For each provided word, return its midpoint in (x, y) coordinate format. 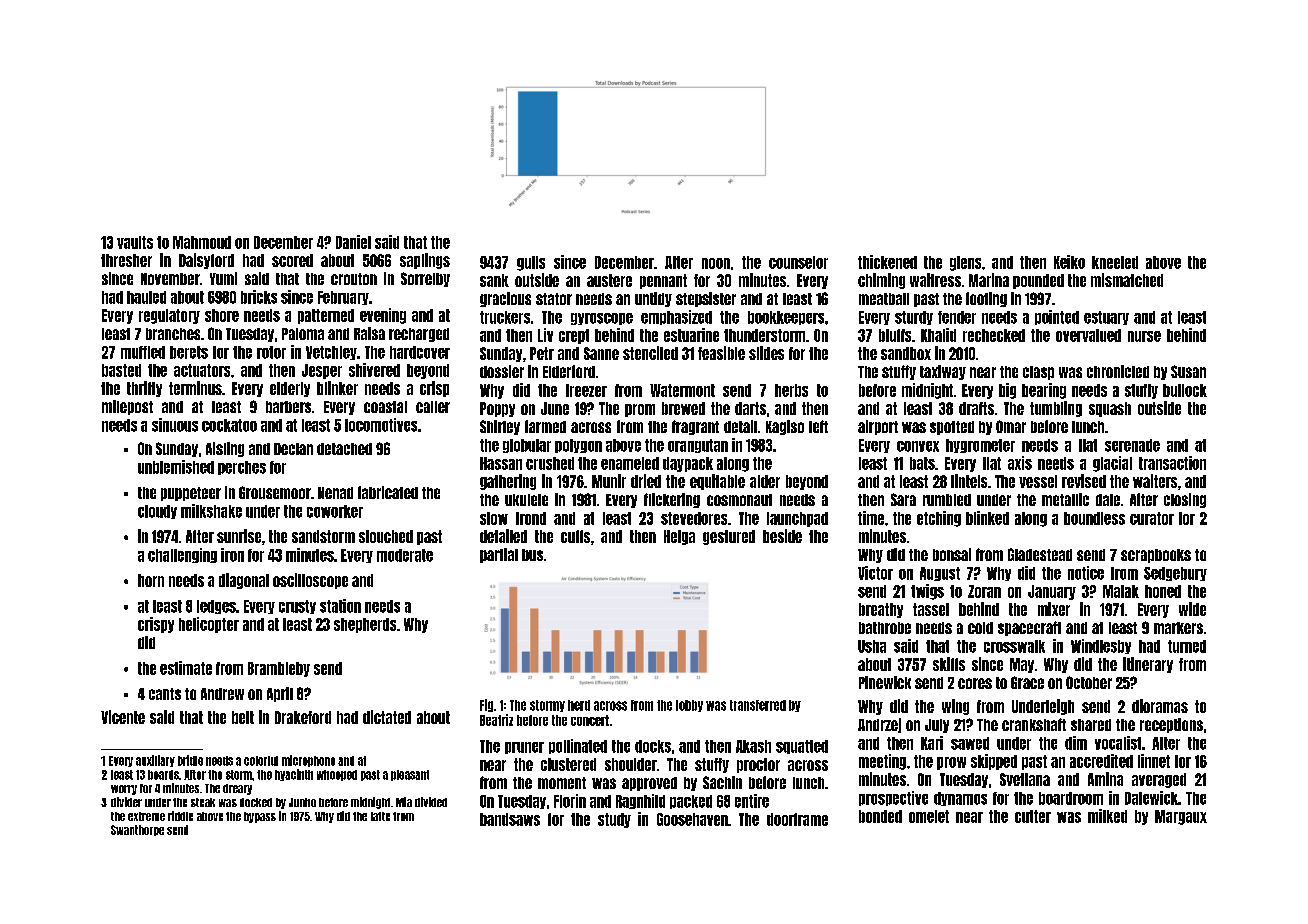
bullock (1185, 390)
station (340, 606)
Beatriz (496, 720)
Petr (542, 353)
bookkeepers (786, 318)
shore (222, 315)
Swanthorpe (137, 830)
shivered (374, 370)
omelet (929, 816)
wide (1192, 609)
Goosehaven (692, 819)
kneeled (1115, 262)
